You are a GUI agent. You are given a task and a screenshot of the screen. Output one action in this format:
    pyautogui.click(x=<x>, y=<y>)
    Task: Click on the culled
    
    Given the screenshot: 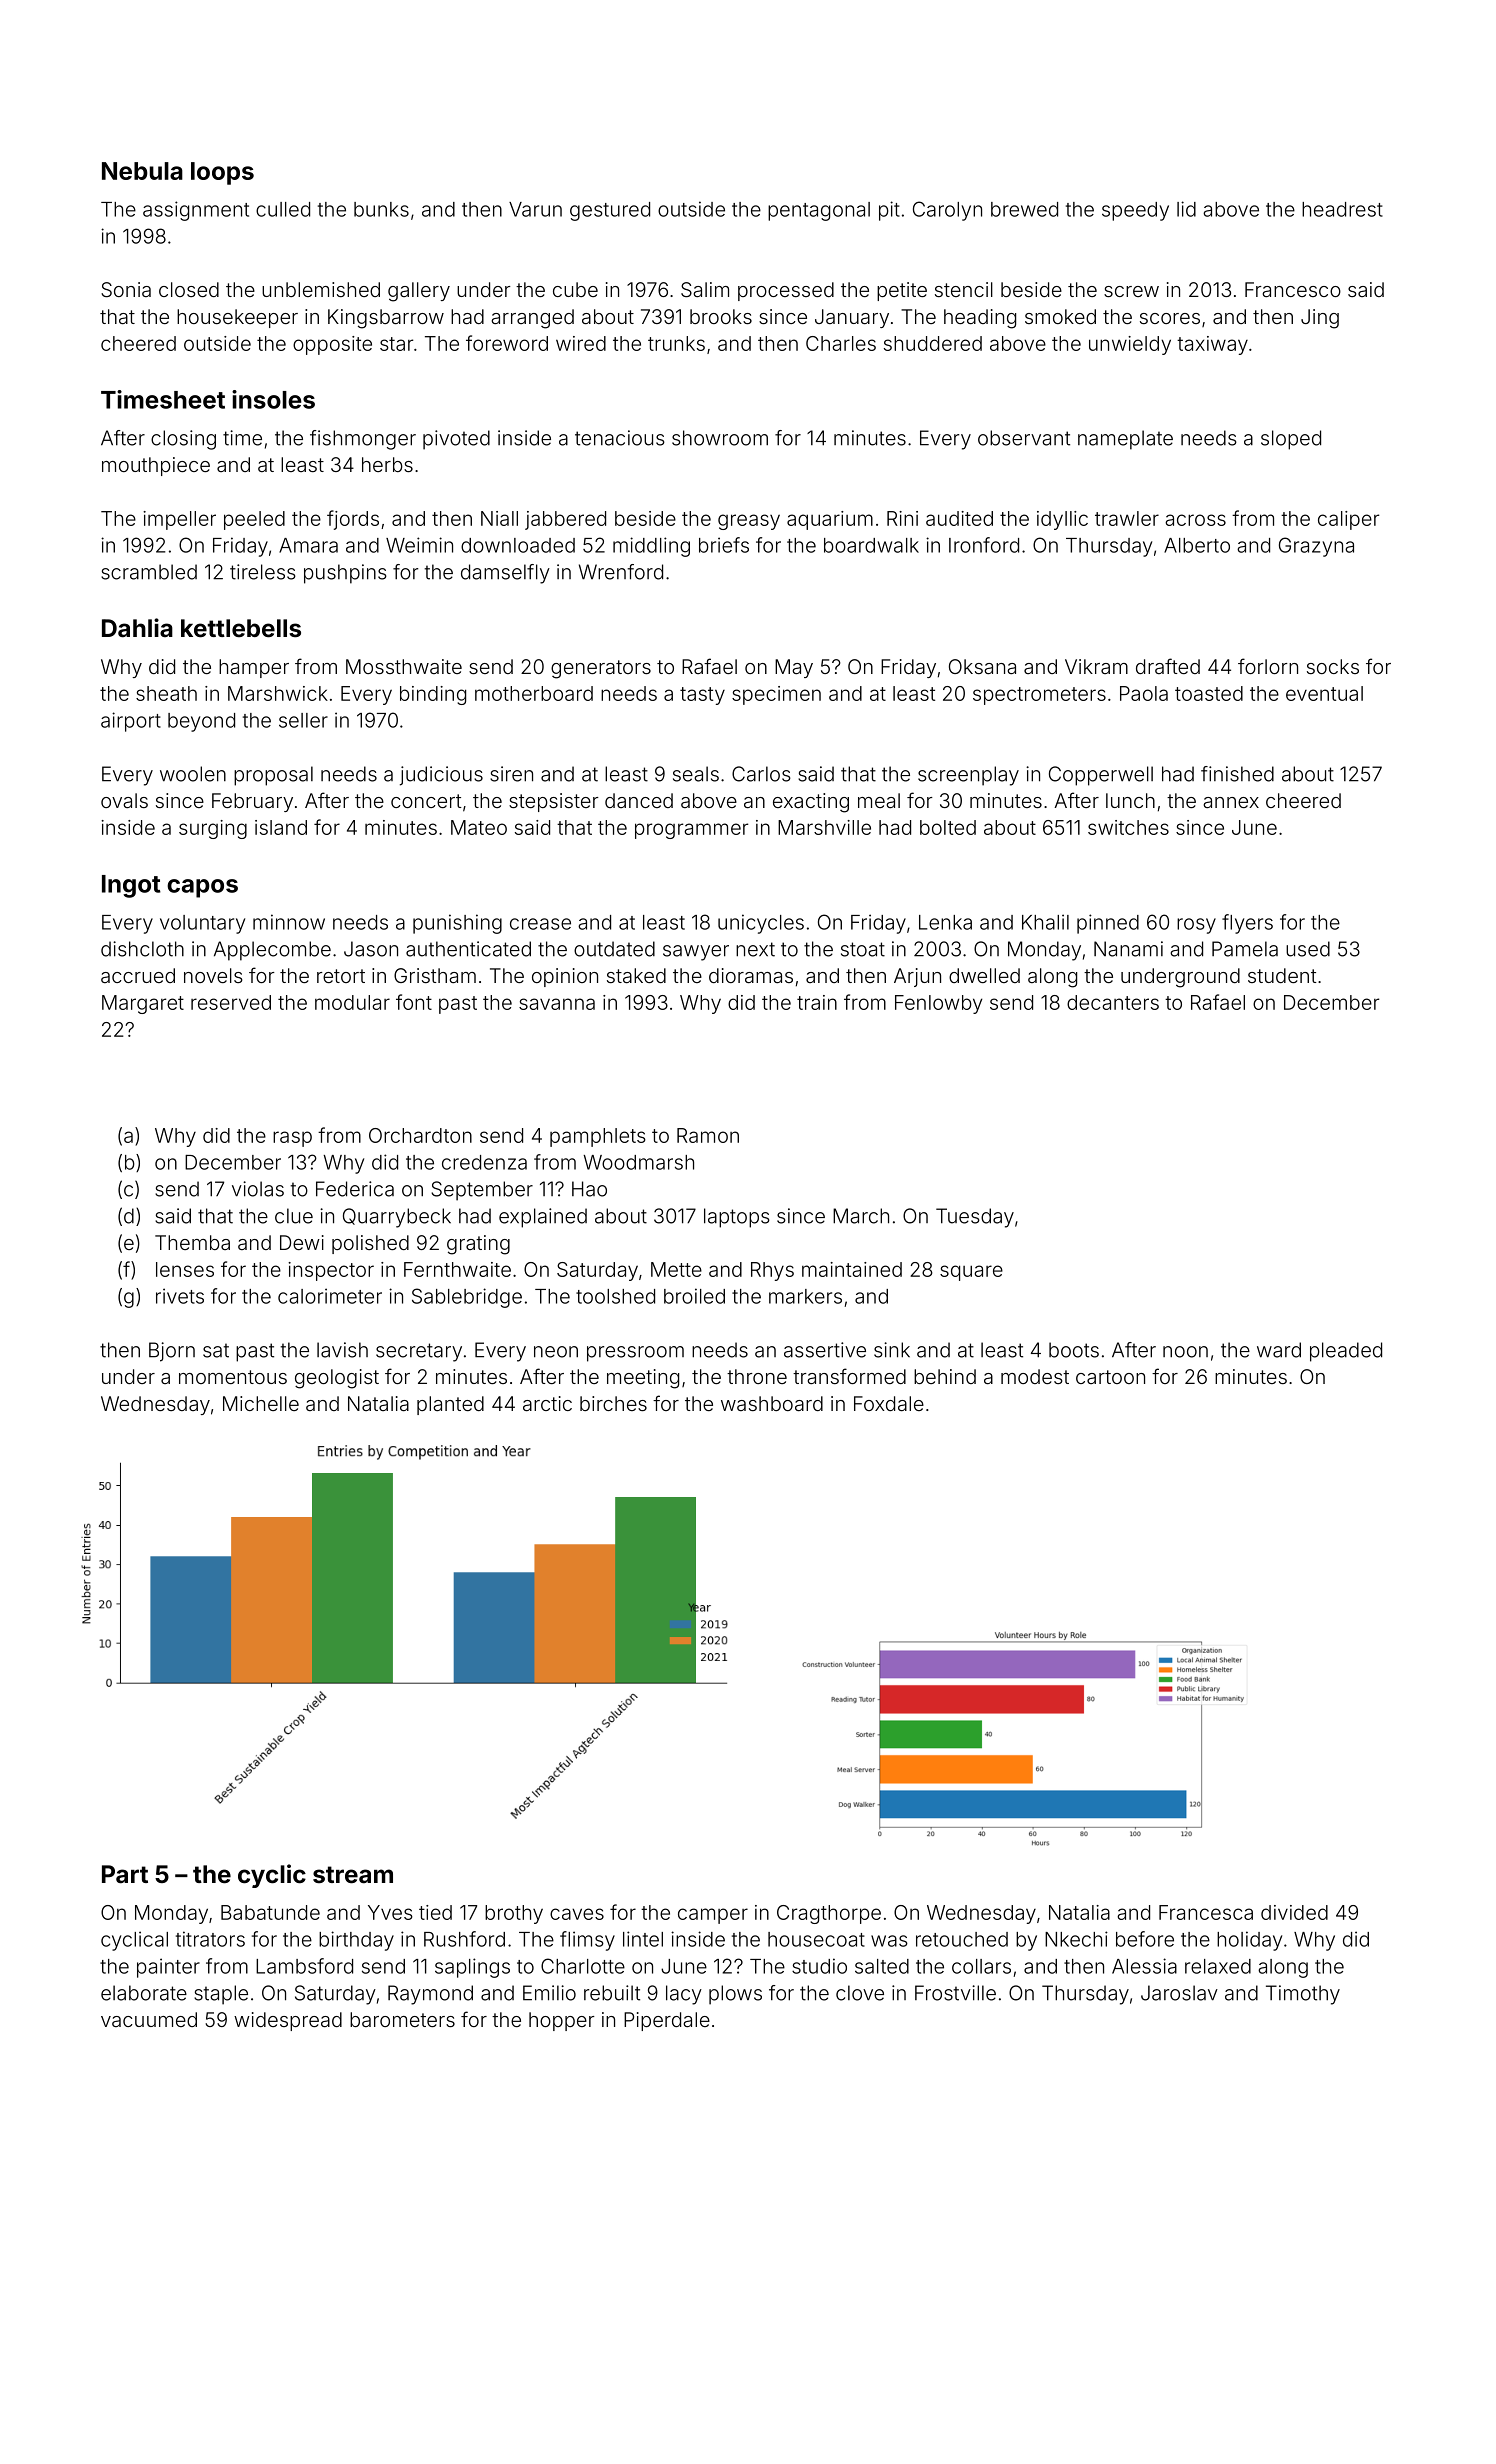 What is the action you would take?
    pyautogui.click(x=283, y=209)
